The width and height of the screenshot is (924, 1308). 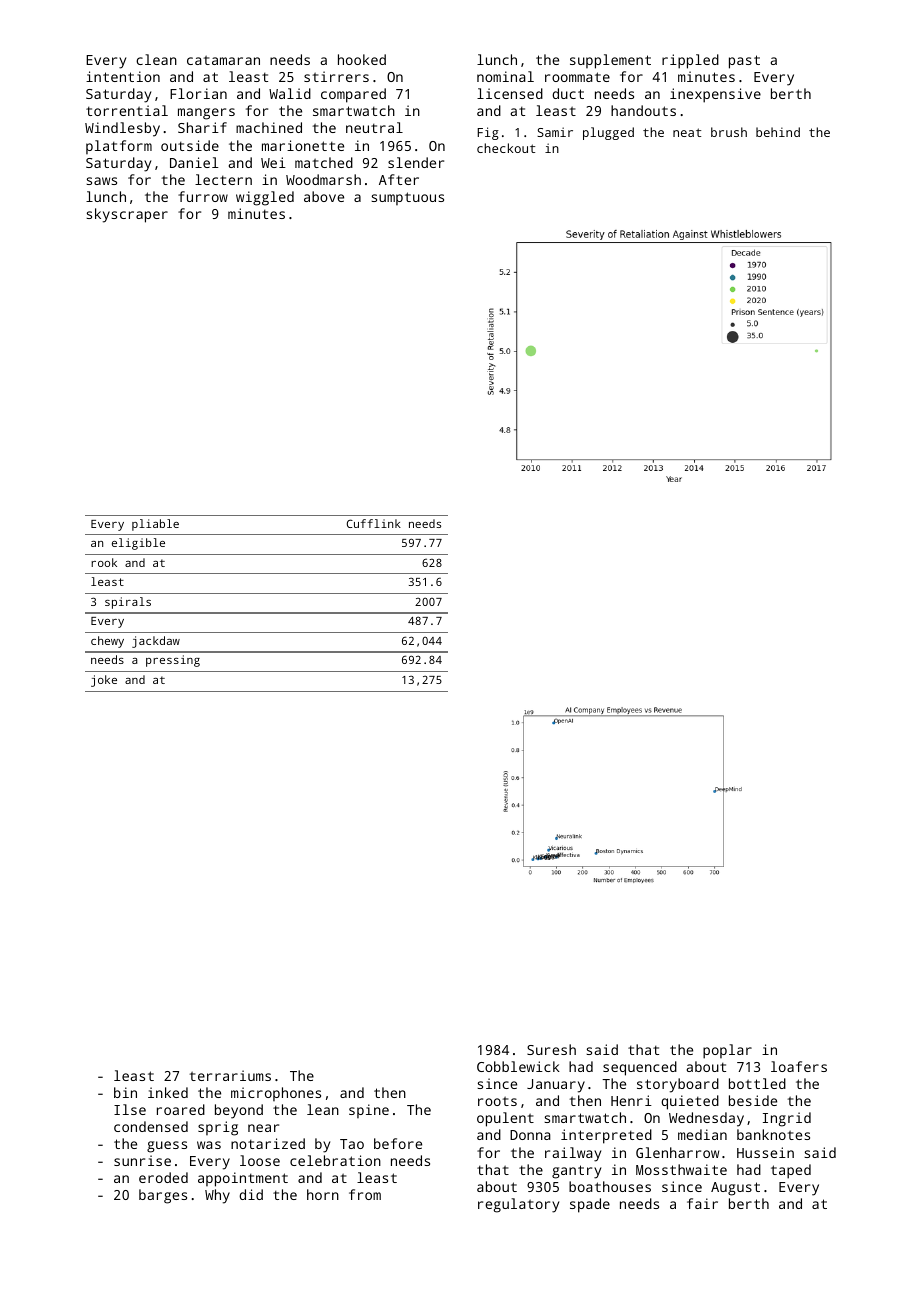 What do you see at coordinates (778, 132) in the screenshot?
I see `behind` at bounding box center [778, 132].
